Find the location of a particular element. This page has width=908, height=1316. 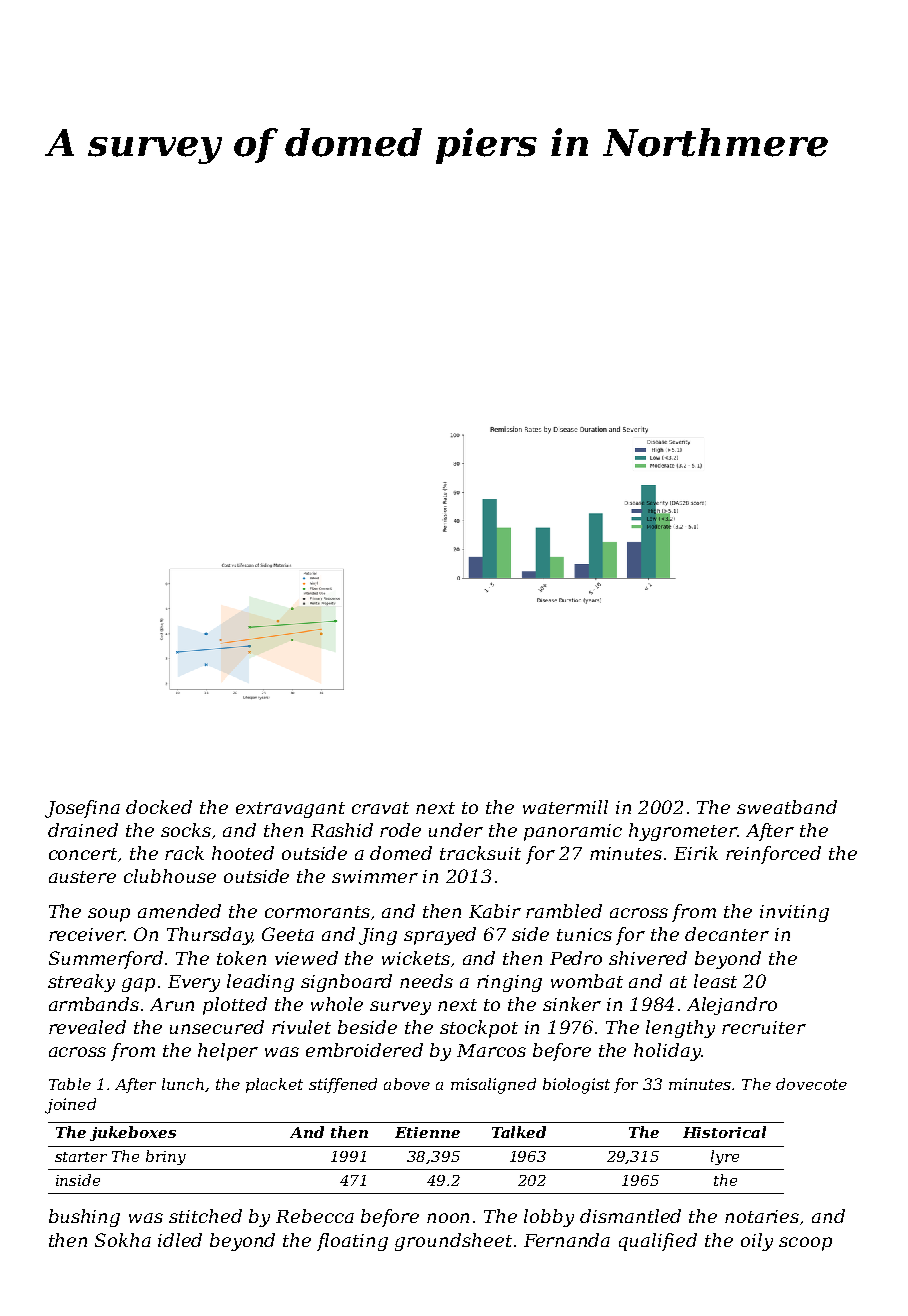

reinforced is located at coordinates (773, 855).
